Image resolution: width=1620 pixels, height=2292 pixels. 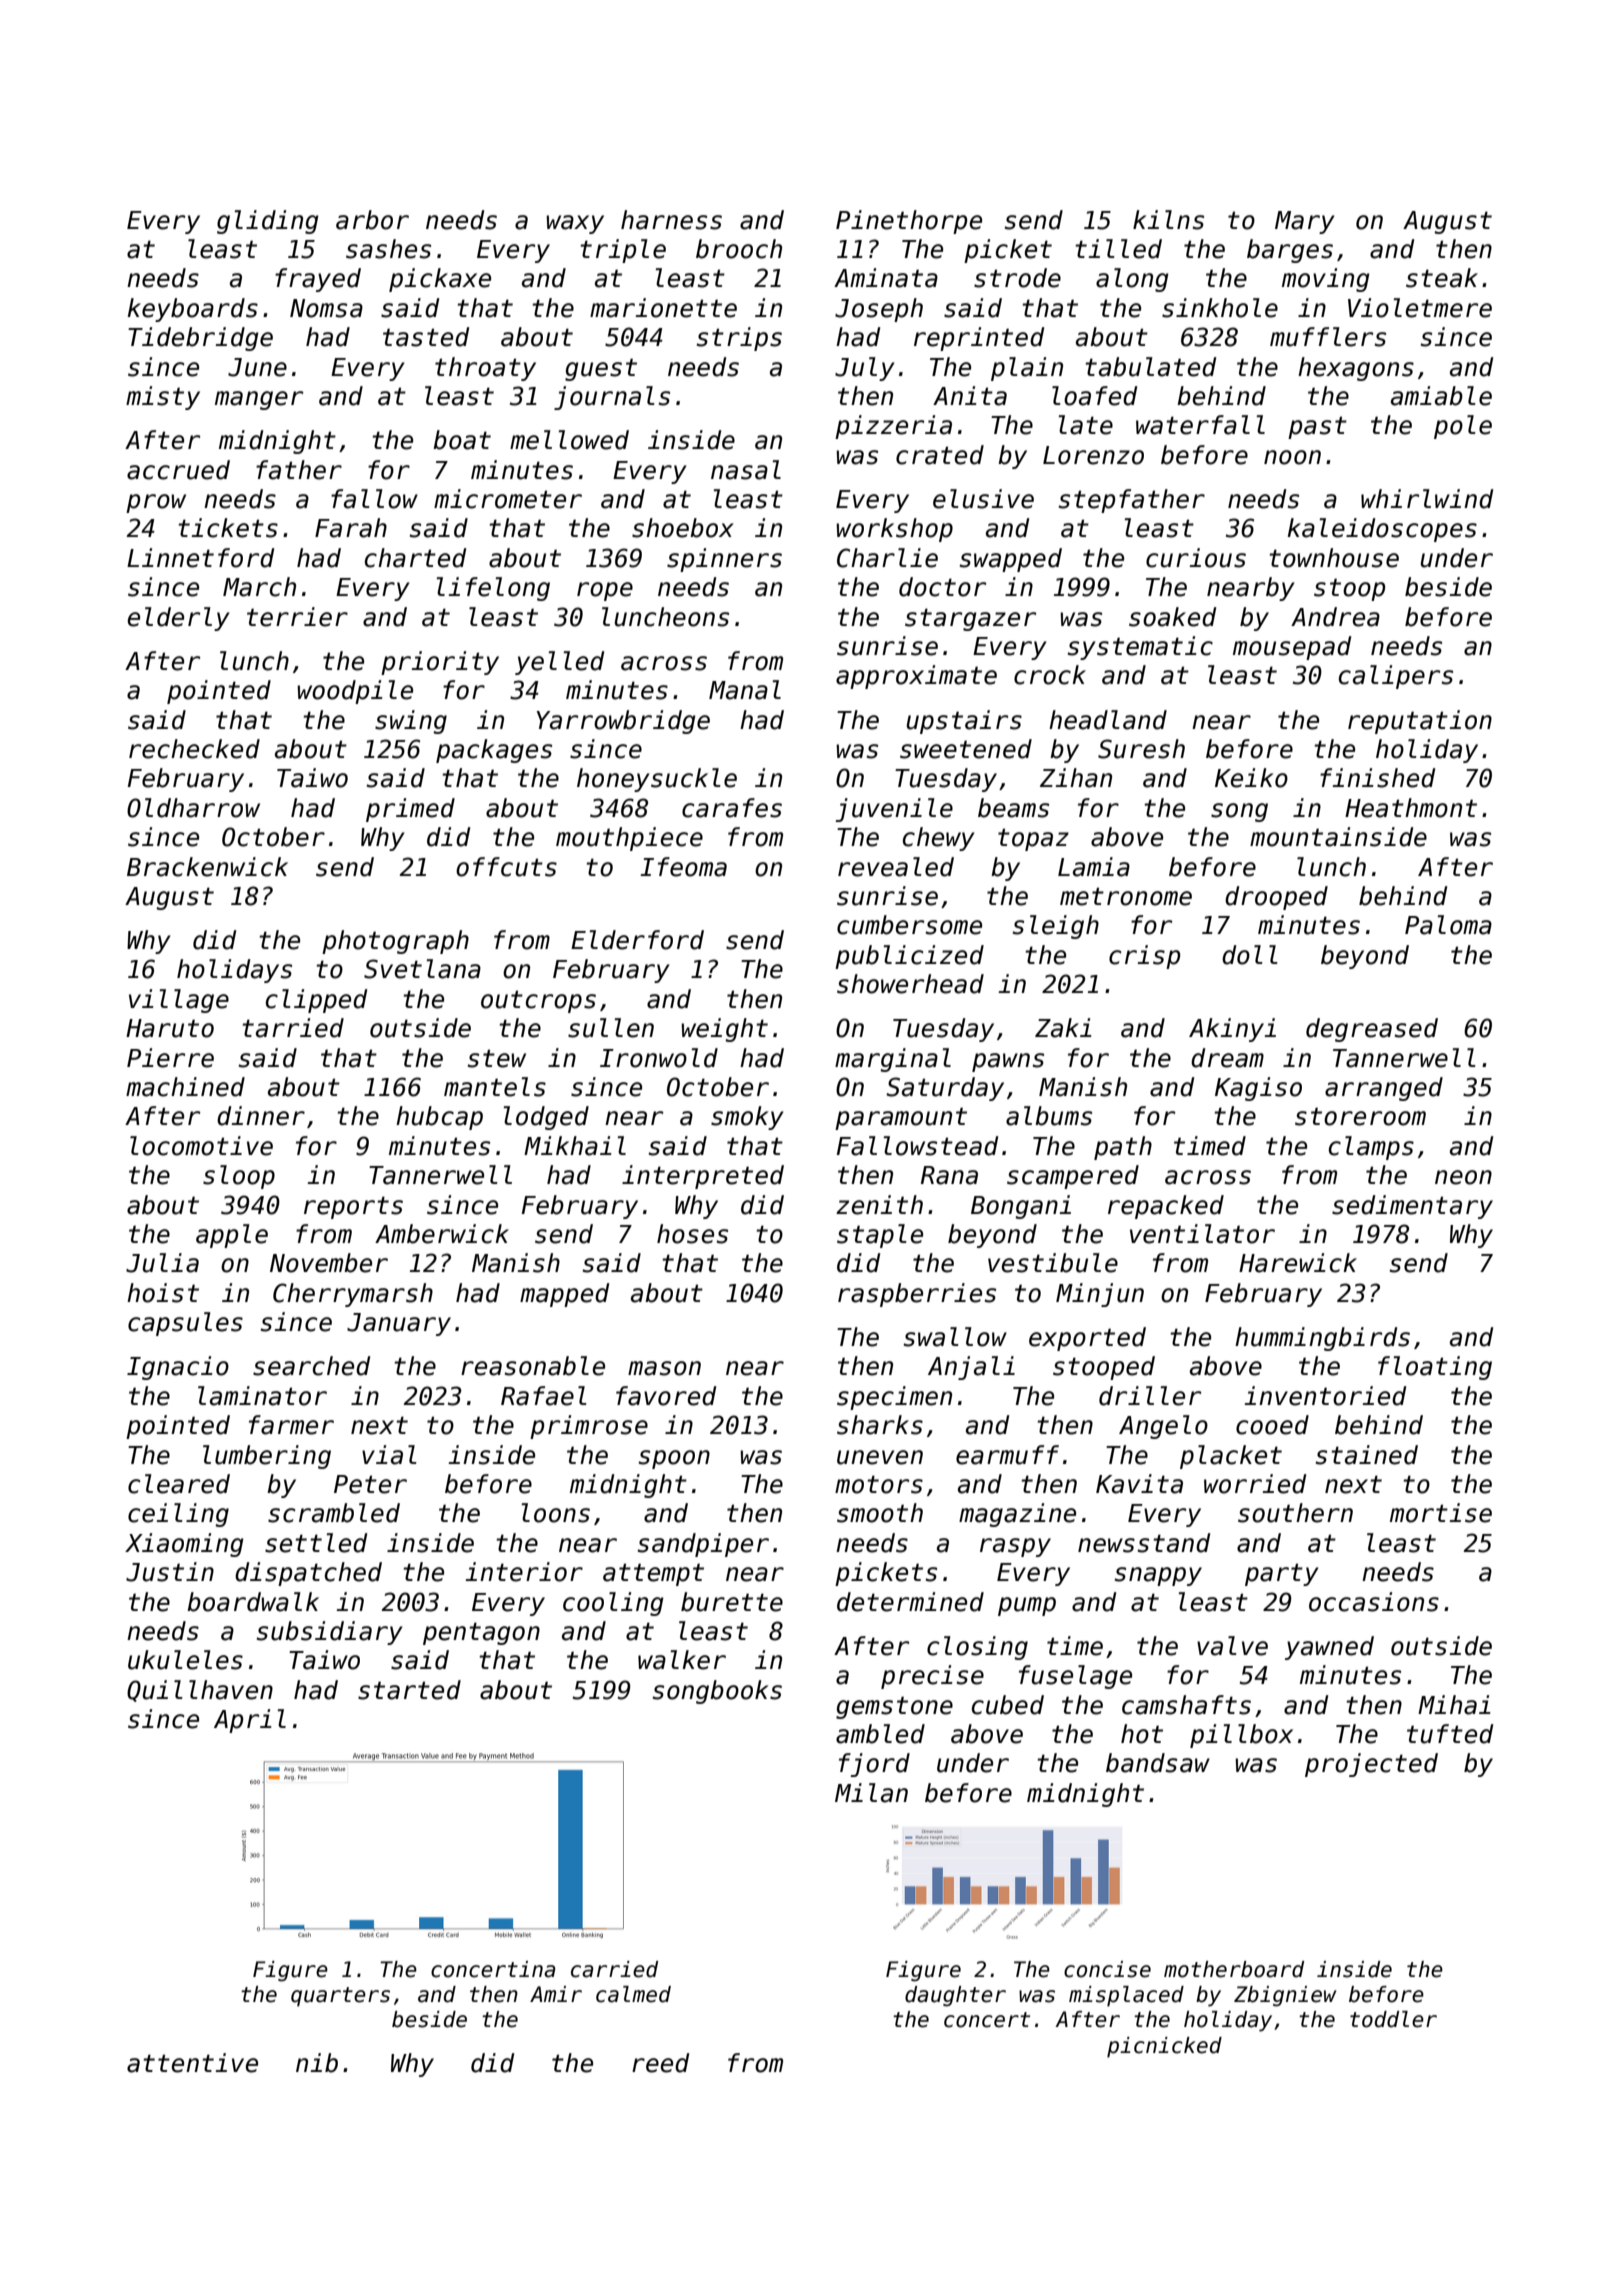 I want to click on Cherrymarsh, so click(x=353, y=1295).
